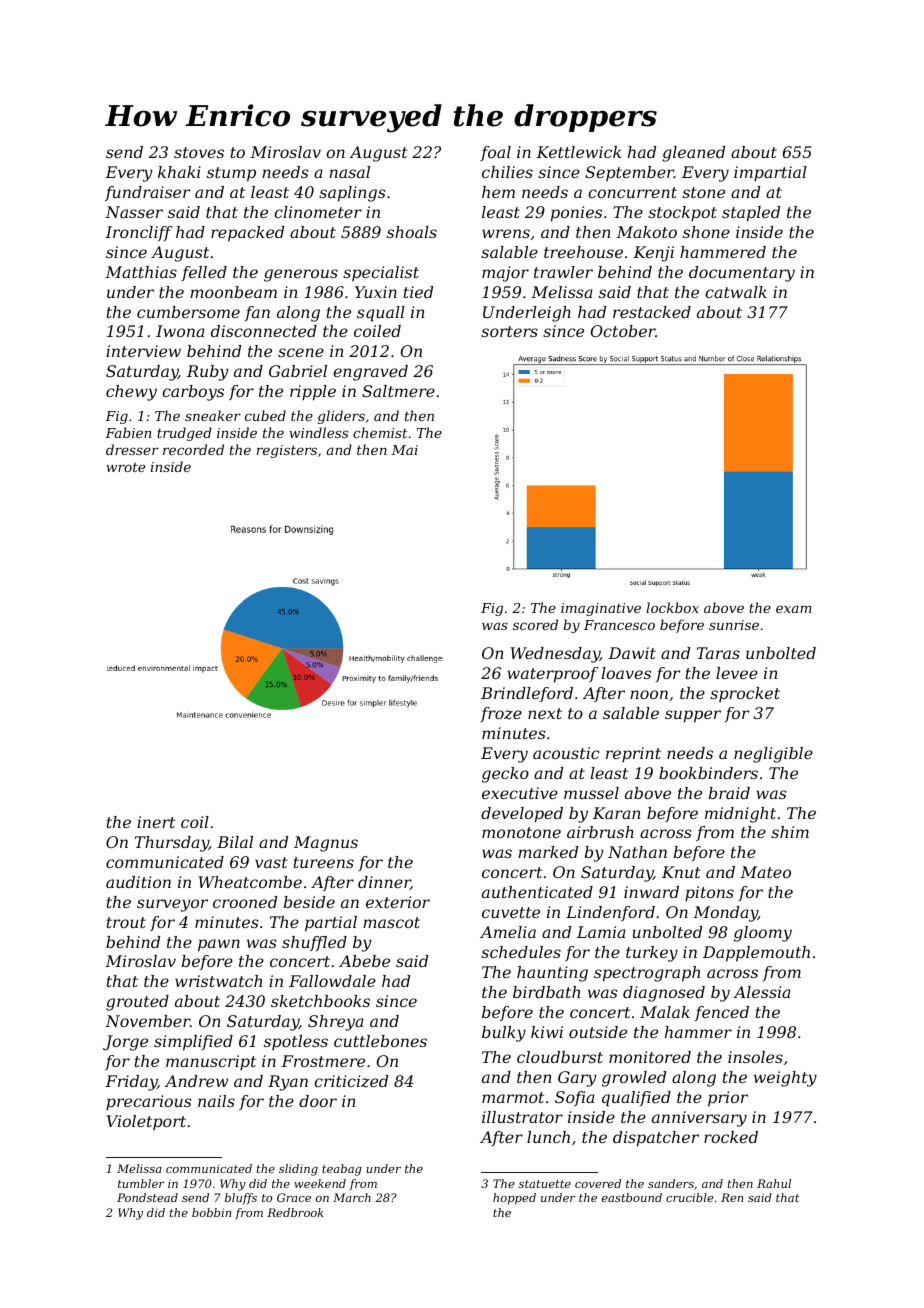 The height and width of the screenshot is (1308, 924). I want to click on Bilal, so click(235, 842).
